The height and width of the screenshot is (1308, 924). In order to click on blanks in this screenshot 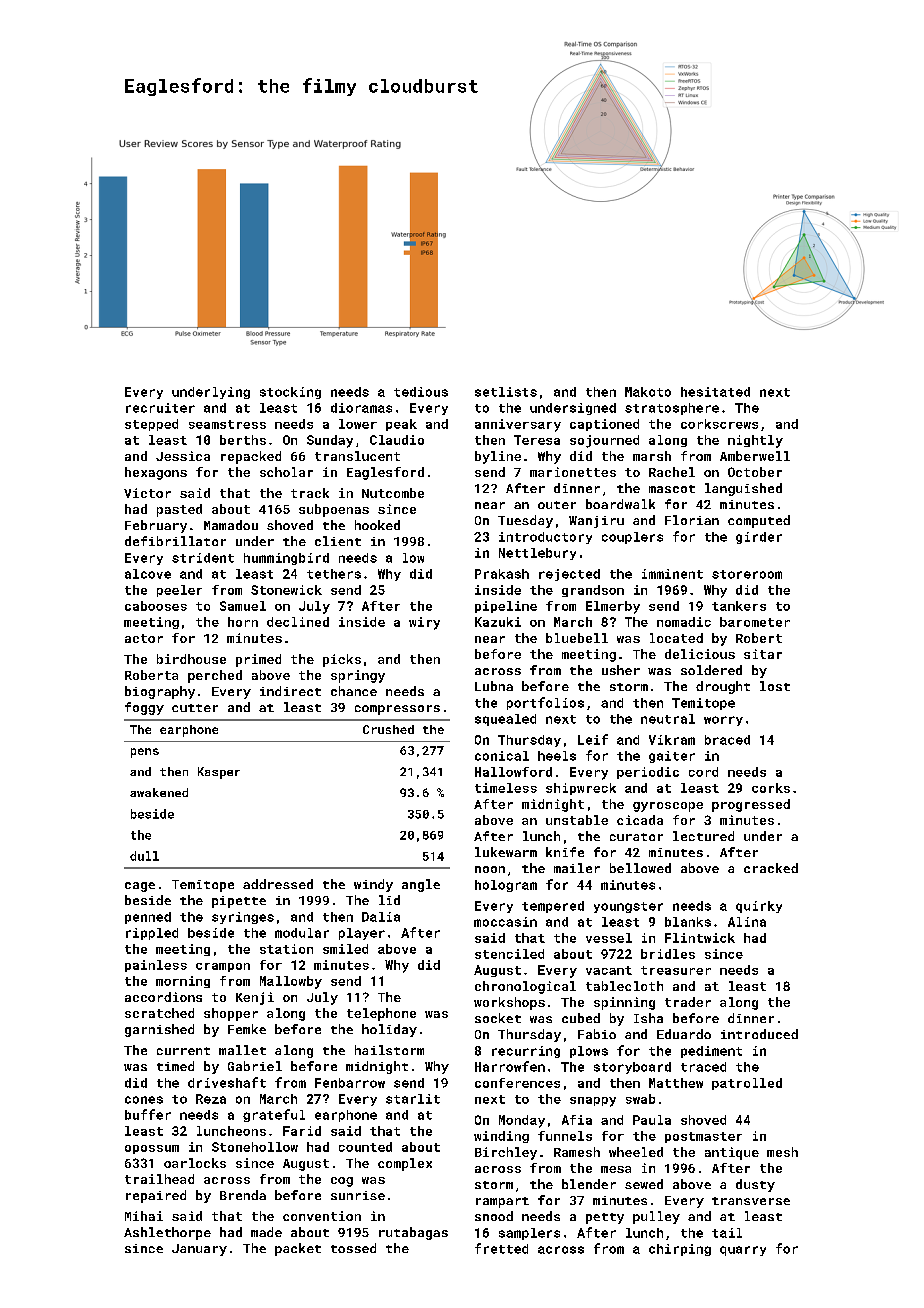, I will do `click(688, 922)`.
